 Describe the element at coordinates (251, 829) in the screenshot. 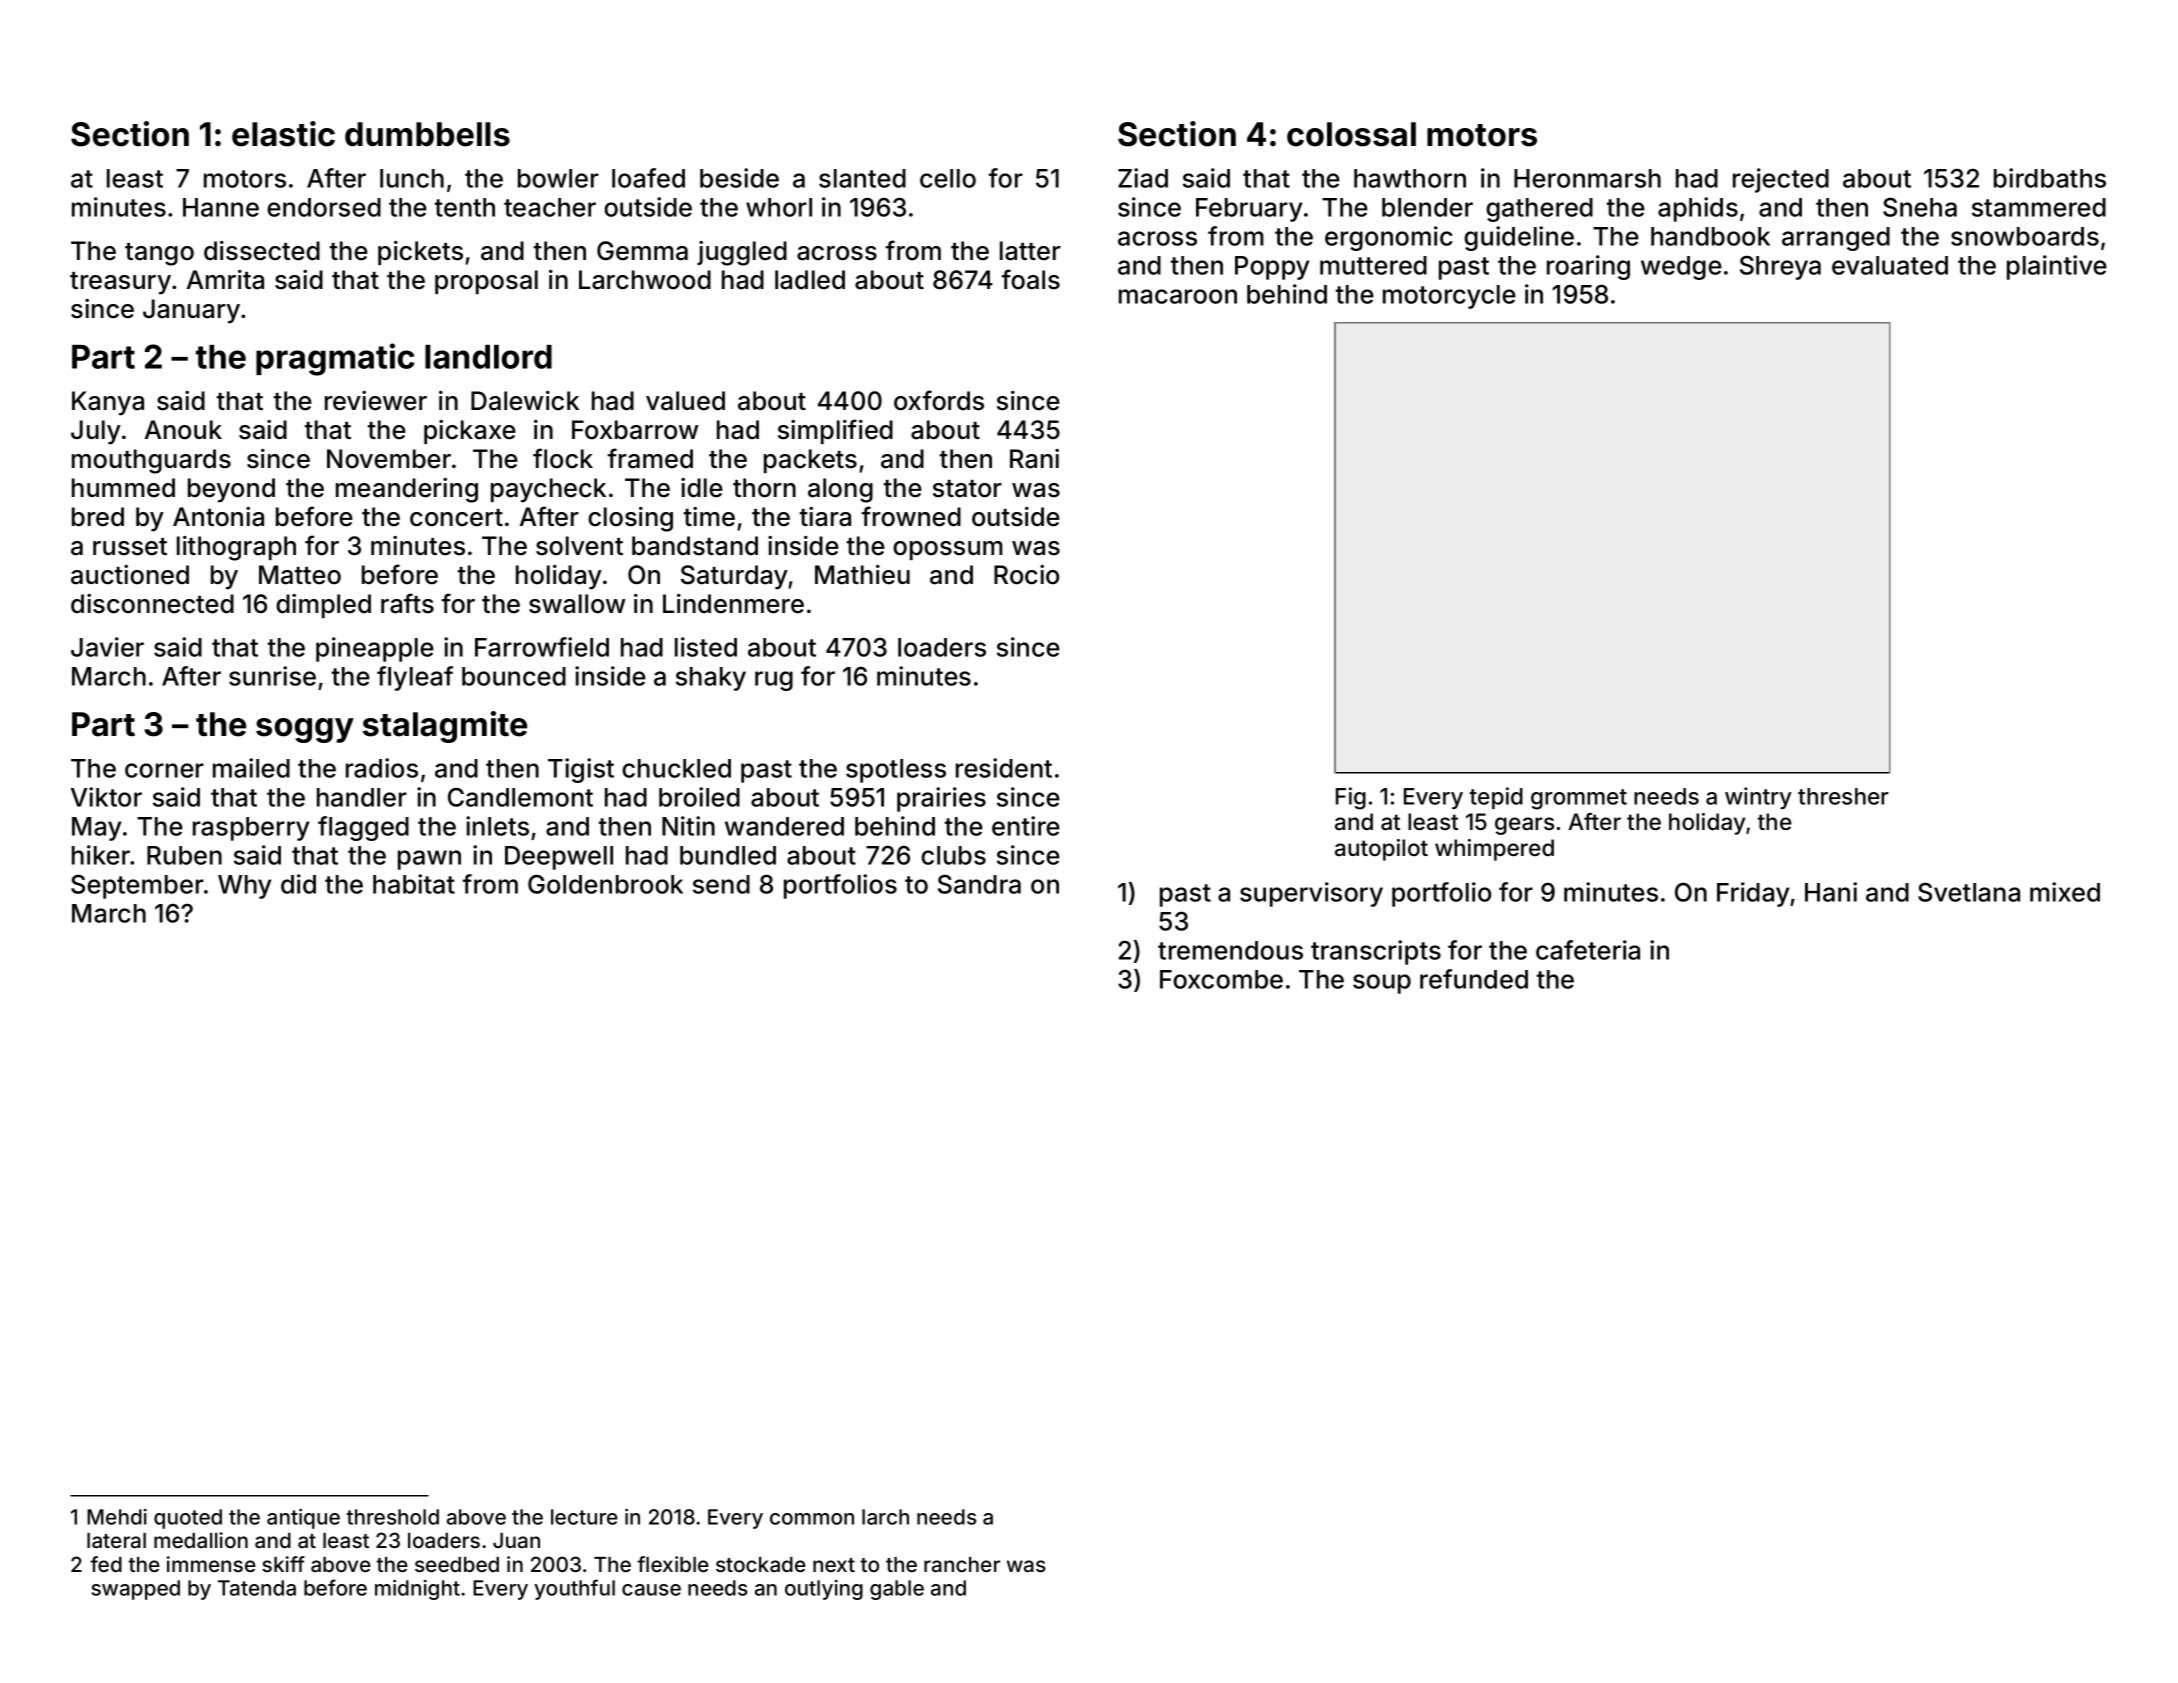

I see `raspberry` at that location.
